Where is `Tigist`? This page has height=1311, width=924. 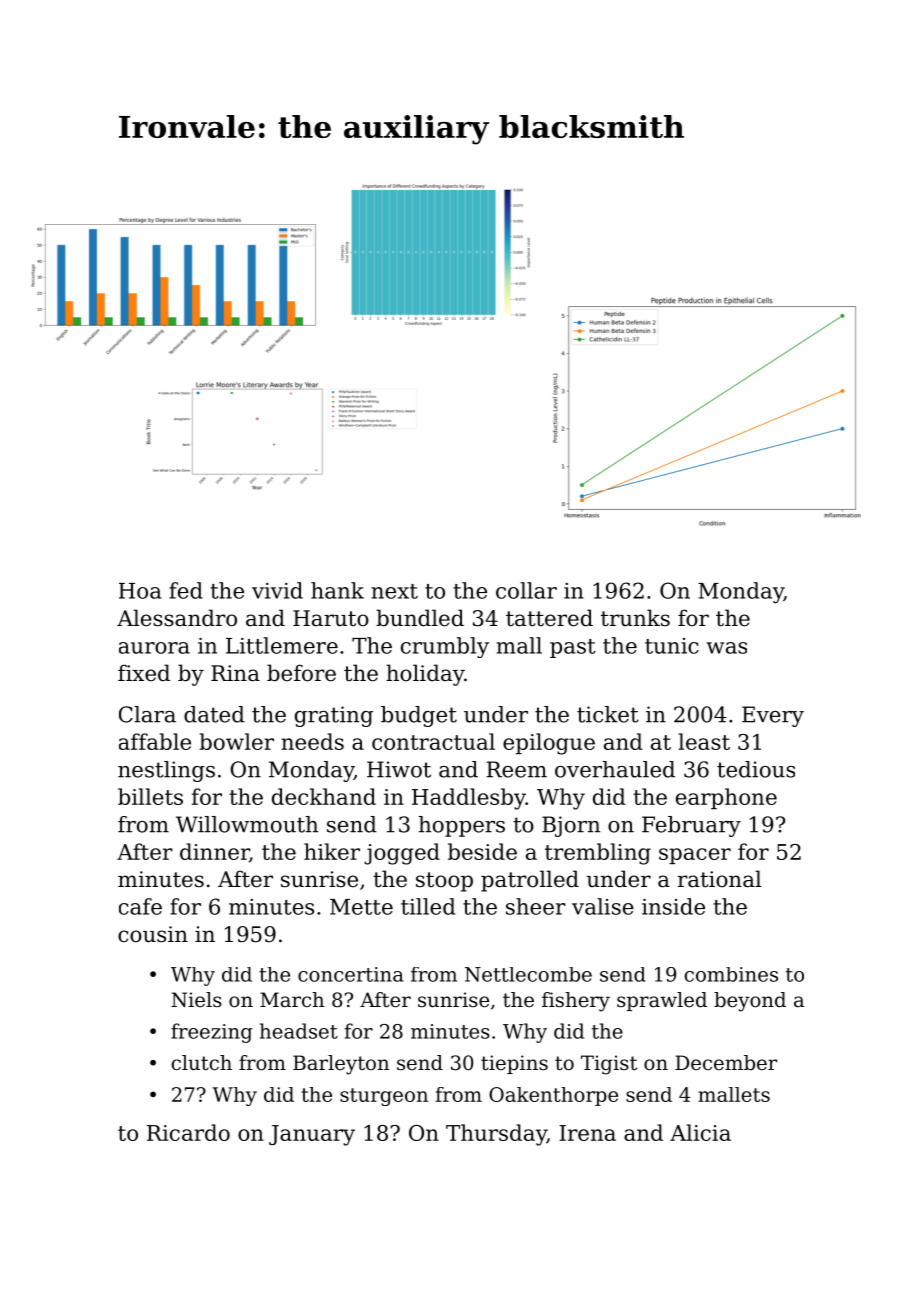 Tigist is located at coordinates (609, 1065).
